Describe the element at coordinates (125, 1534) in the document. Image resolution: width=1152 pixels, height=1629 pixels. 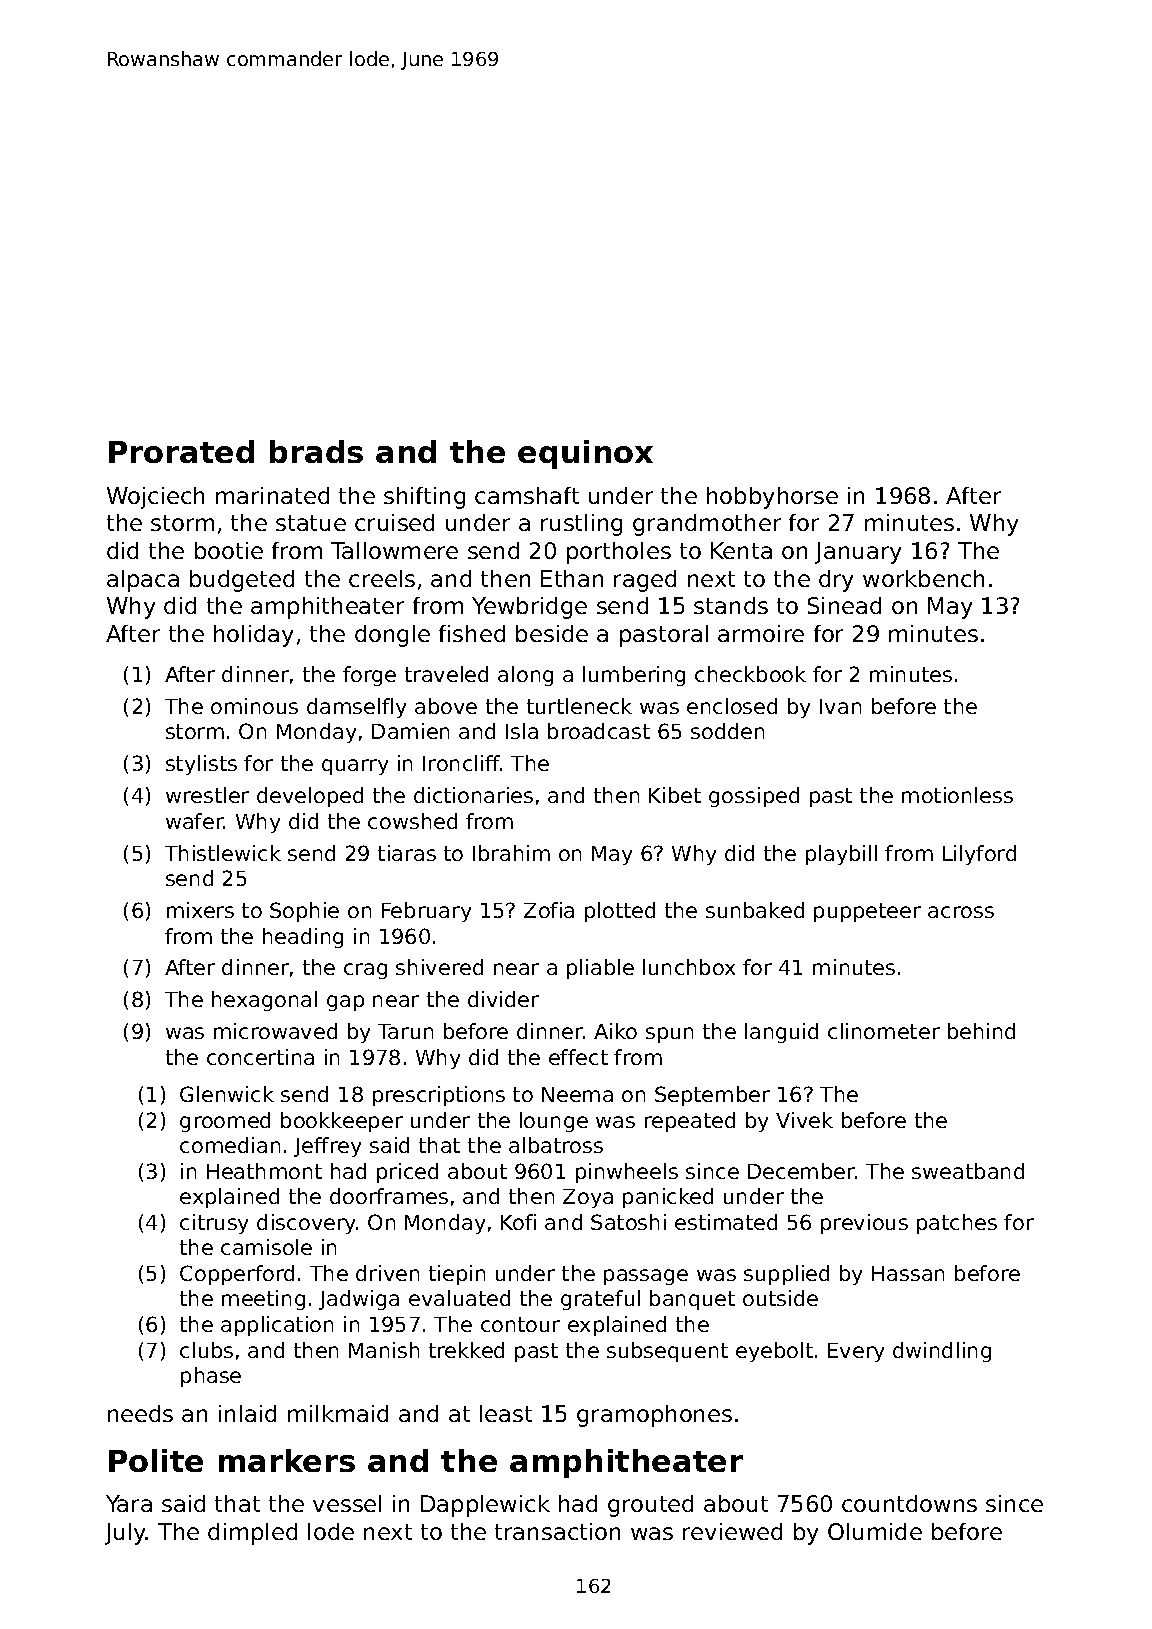
I see `July` at that location.
